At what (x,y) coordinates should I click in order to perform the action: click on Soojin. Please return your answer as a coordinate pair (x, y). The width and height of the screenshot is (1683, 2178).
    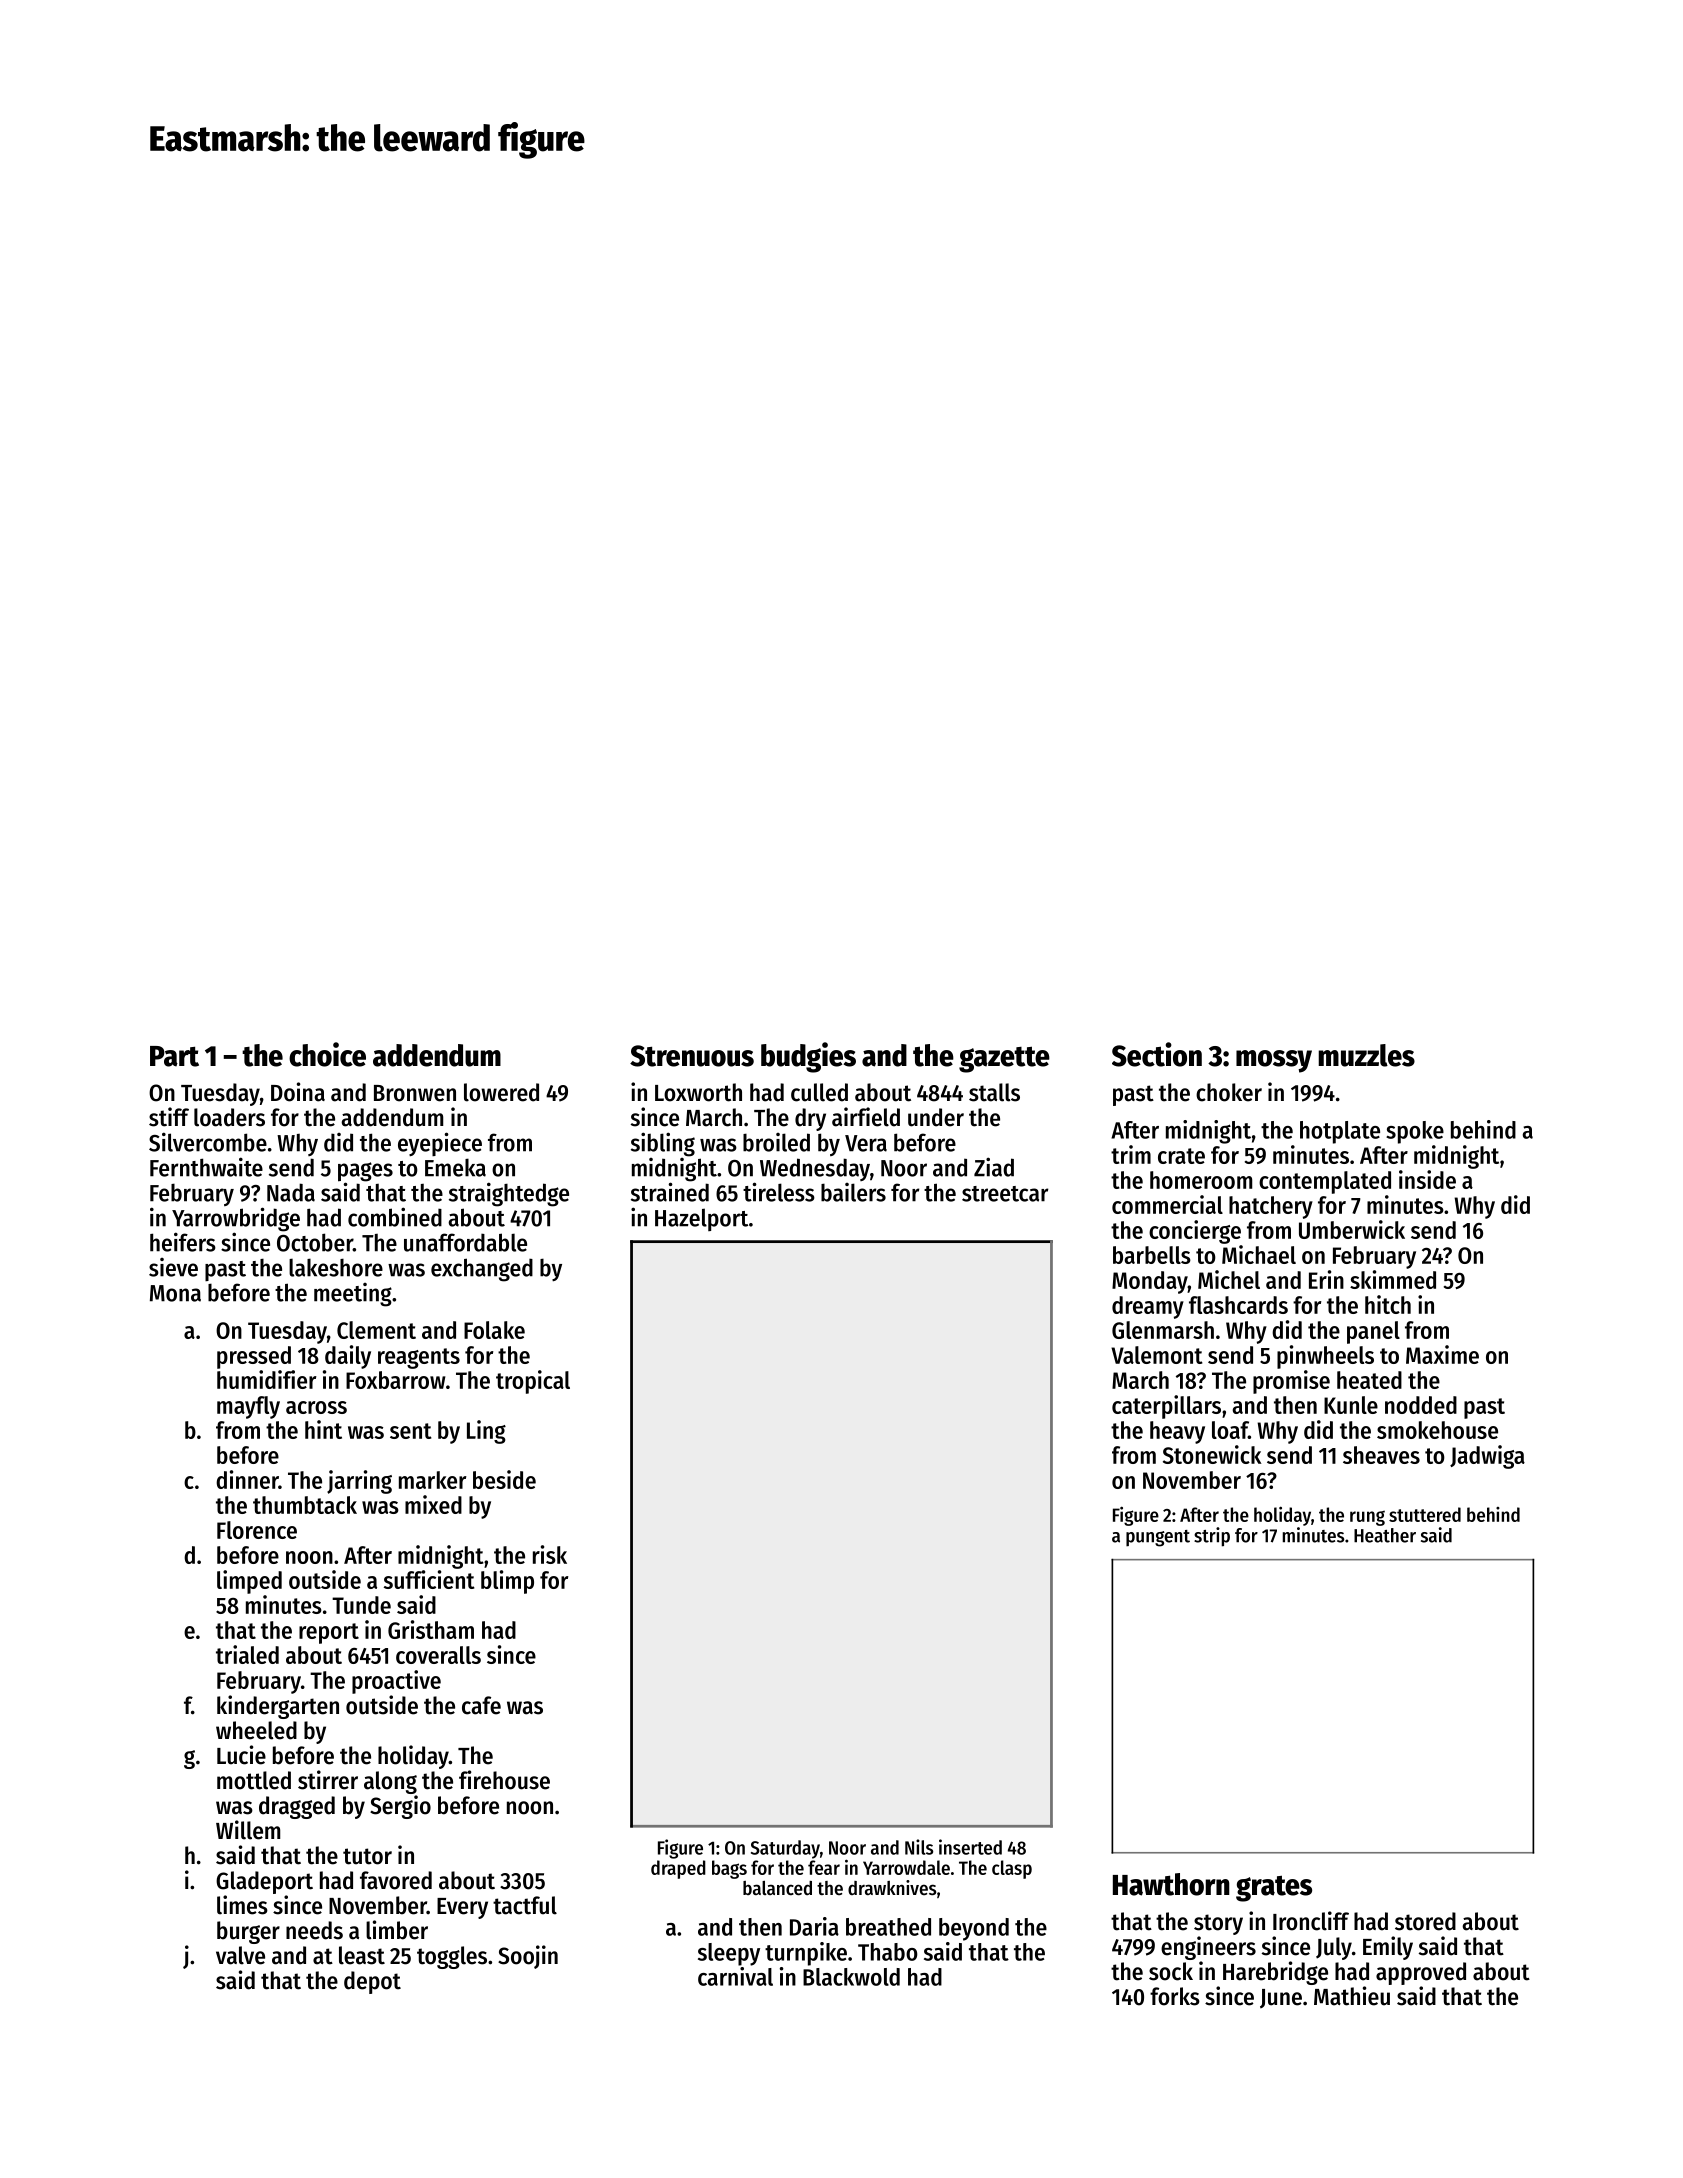
    Looking at the image, I should click on (528, 1957).
